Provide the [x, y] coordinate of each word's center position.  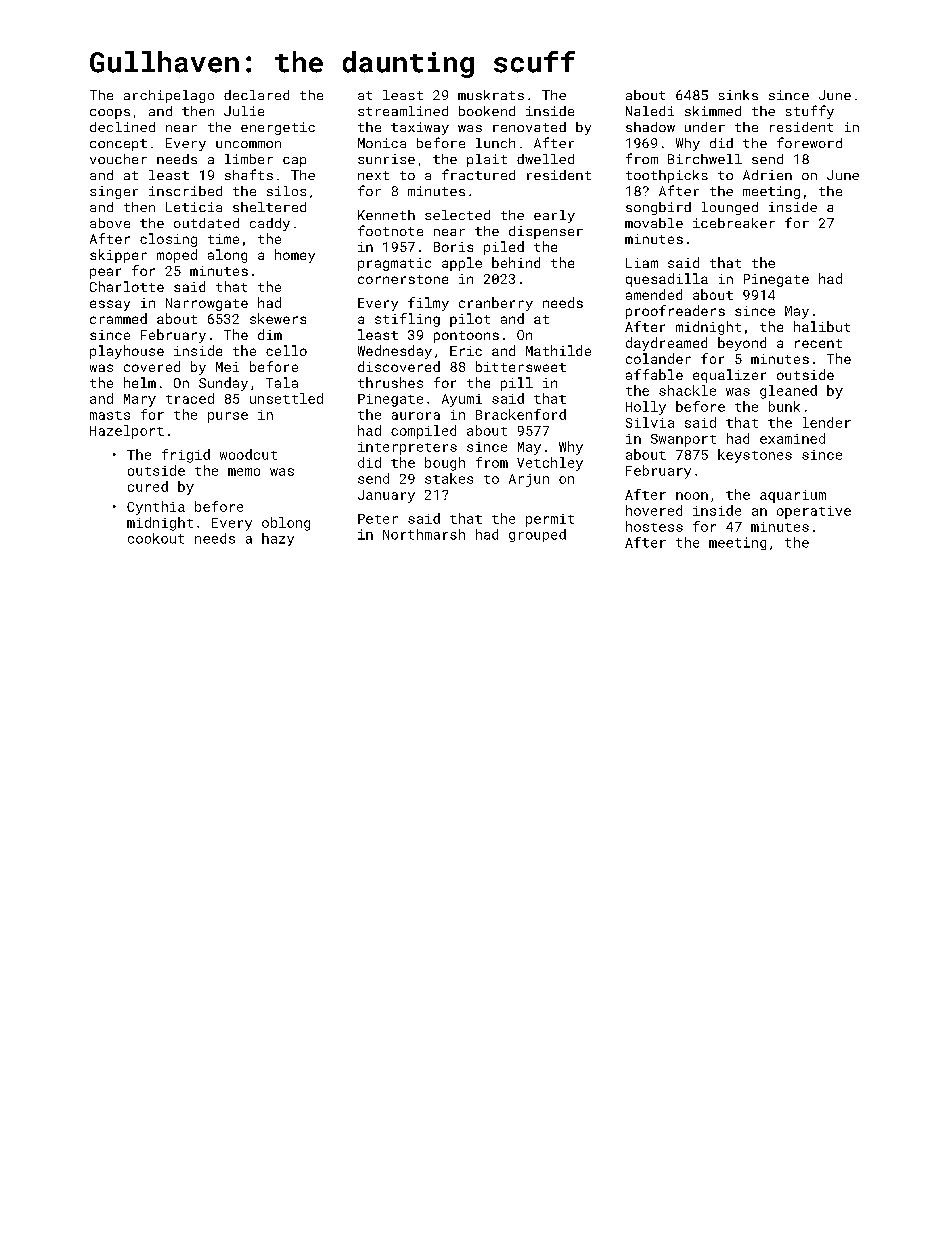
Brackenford [521, 414]
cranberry [496, 304]
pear [105, 273]
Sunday [223, 384]
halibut [822, 326]
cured [148, 486]
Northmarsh [424, 534]
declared [256, 95]
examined [792, 438]
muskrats [491, 95]
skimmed [713, 111]
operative [814, 512]
